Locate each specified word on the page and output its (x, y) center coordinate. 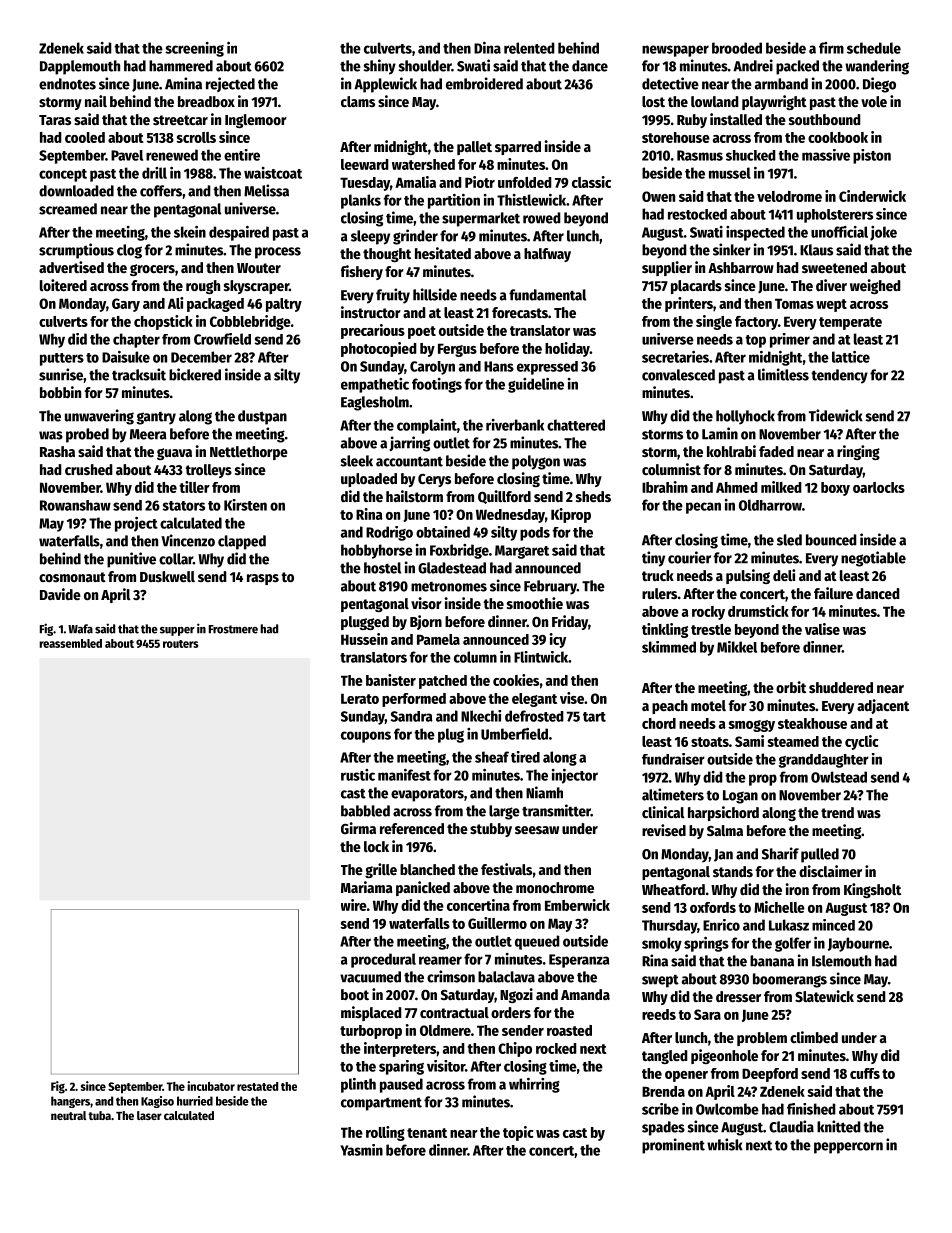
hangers (70, 1102)
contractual (454, 1012)
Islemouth (841, 961)
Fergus (457, 350)
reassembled (70, 643)
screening (194, 49)
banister (391, 680)
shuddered (841, 687)
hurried (195, 1101)
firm (831, 48)
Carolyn (432, 368)
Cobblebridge (250, 322)
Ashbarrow (741, 267)
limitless (783, 374)
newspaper (675, 51)
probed (87, 435)
